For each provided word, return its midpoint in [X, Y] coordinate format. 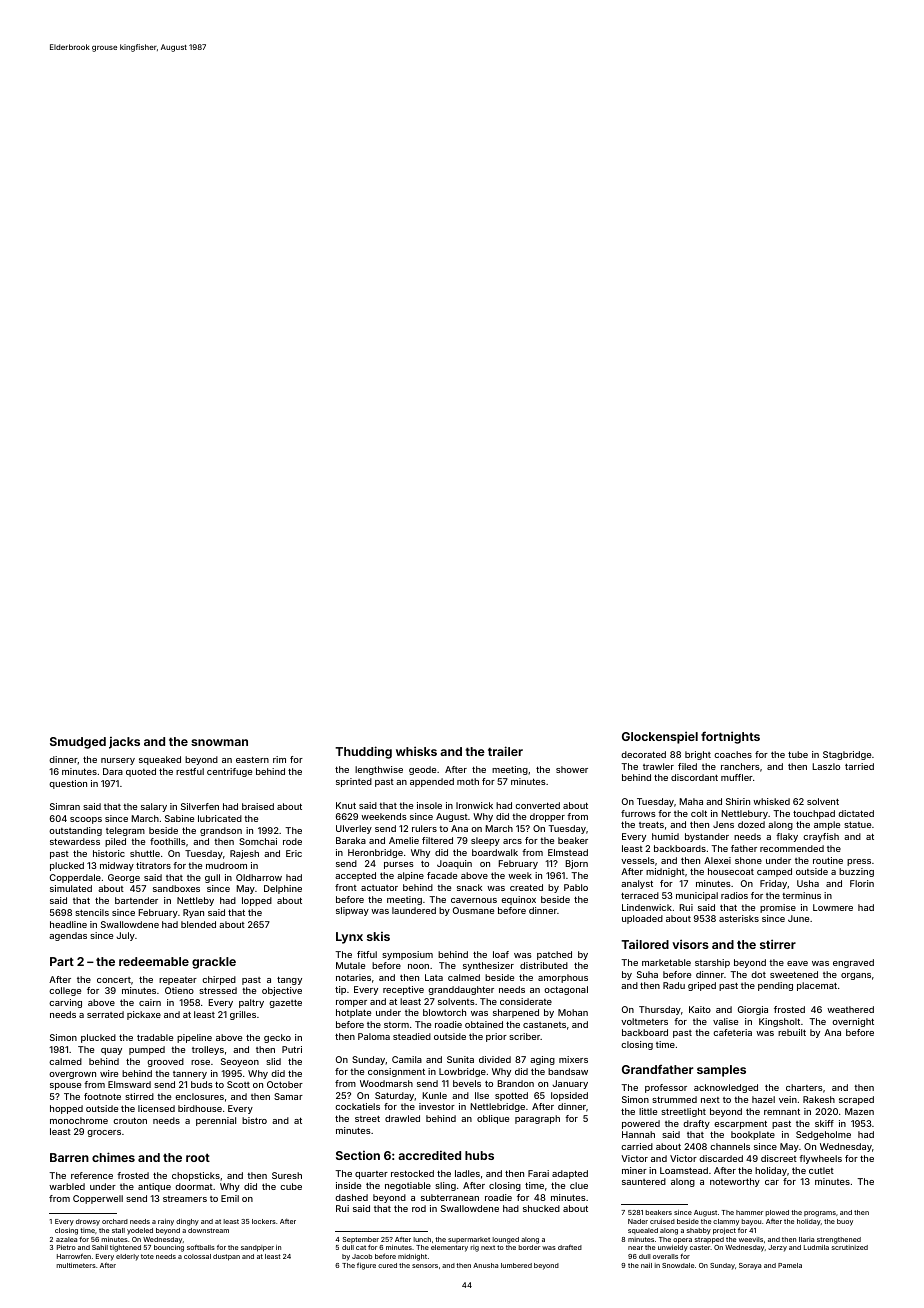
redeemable [154, 961]
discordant [694, 777]
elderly [127, 1257]
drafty [696, 1124]
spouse [65, 1086]
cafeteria [732, 1032]
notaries [353, 977]
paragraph [537, 1119]
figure [366, 1266]
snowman [219, 742]
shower [572, 769]
